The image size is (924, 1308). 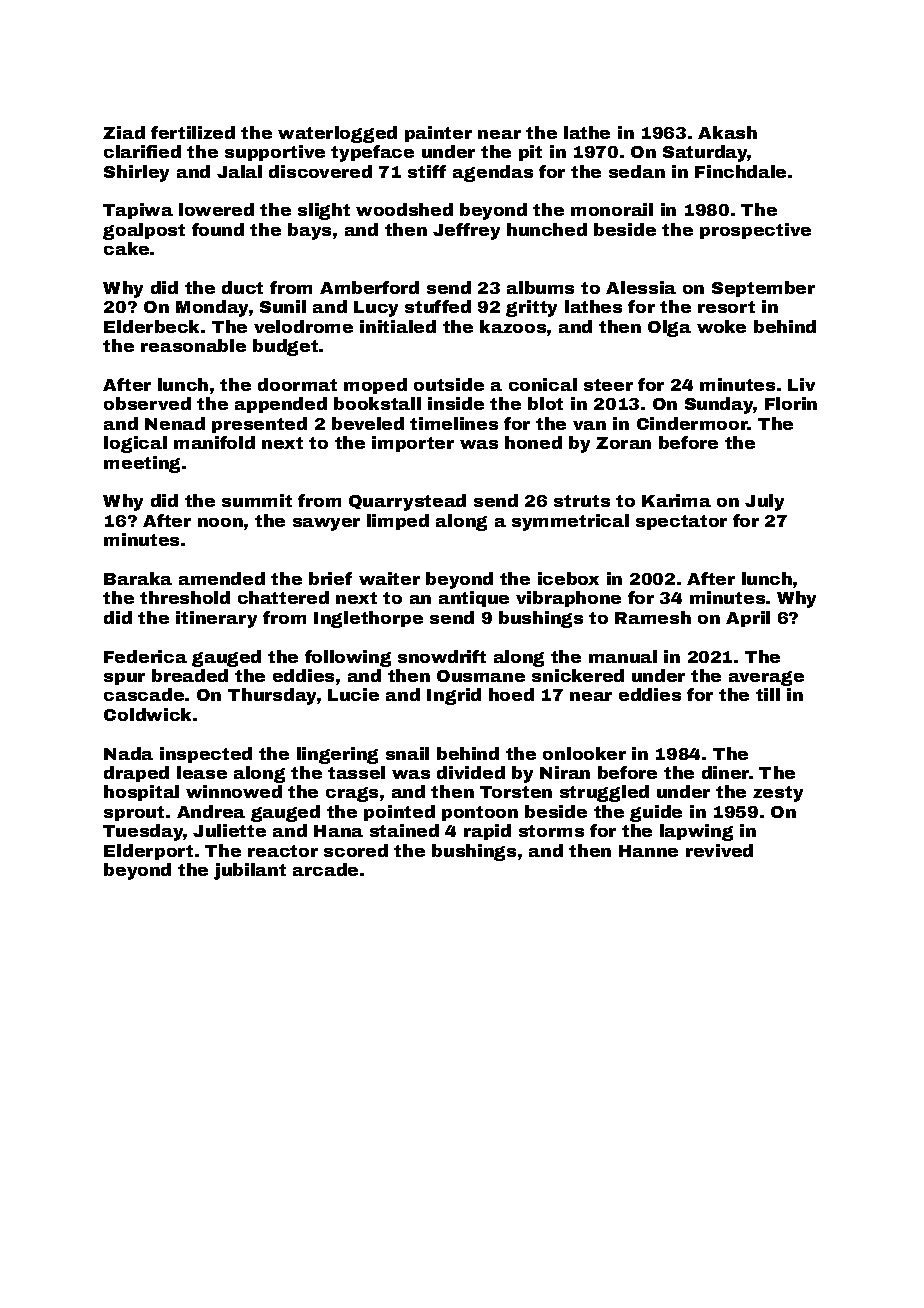 What do you see at coordinates (148, 852) in the image?
I see `Elderport` at bounding box center [148, 852].
